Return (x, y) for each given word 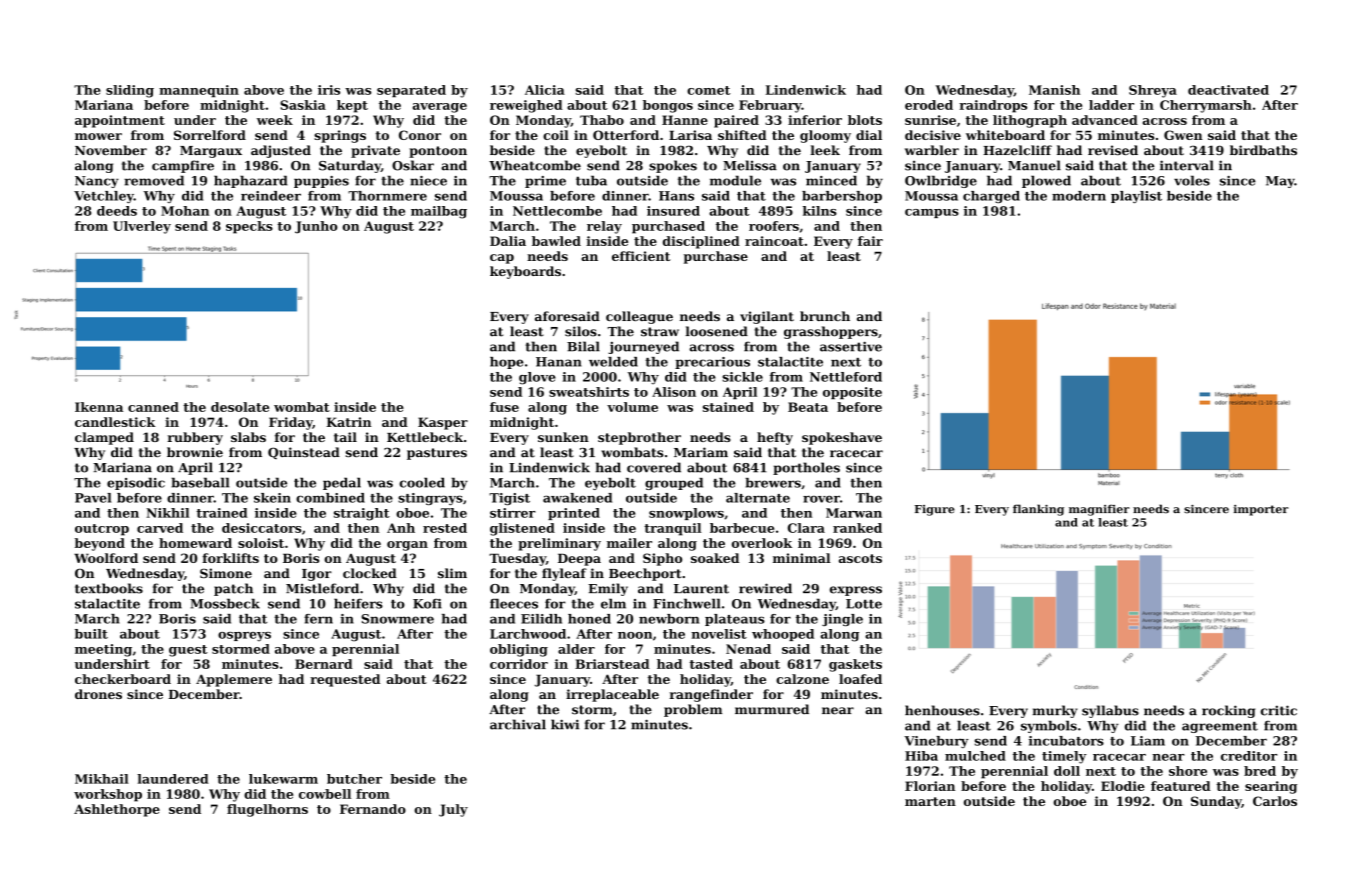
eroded (929, 105)
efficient (641, 256)
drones (98, 694)
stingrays (430, 499)
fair (870, 241)
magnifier (1099, 510)
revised (1113, 150)
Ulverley (142, 227)
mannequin (199, 91)
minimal (802, 558)
